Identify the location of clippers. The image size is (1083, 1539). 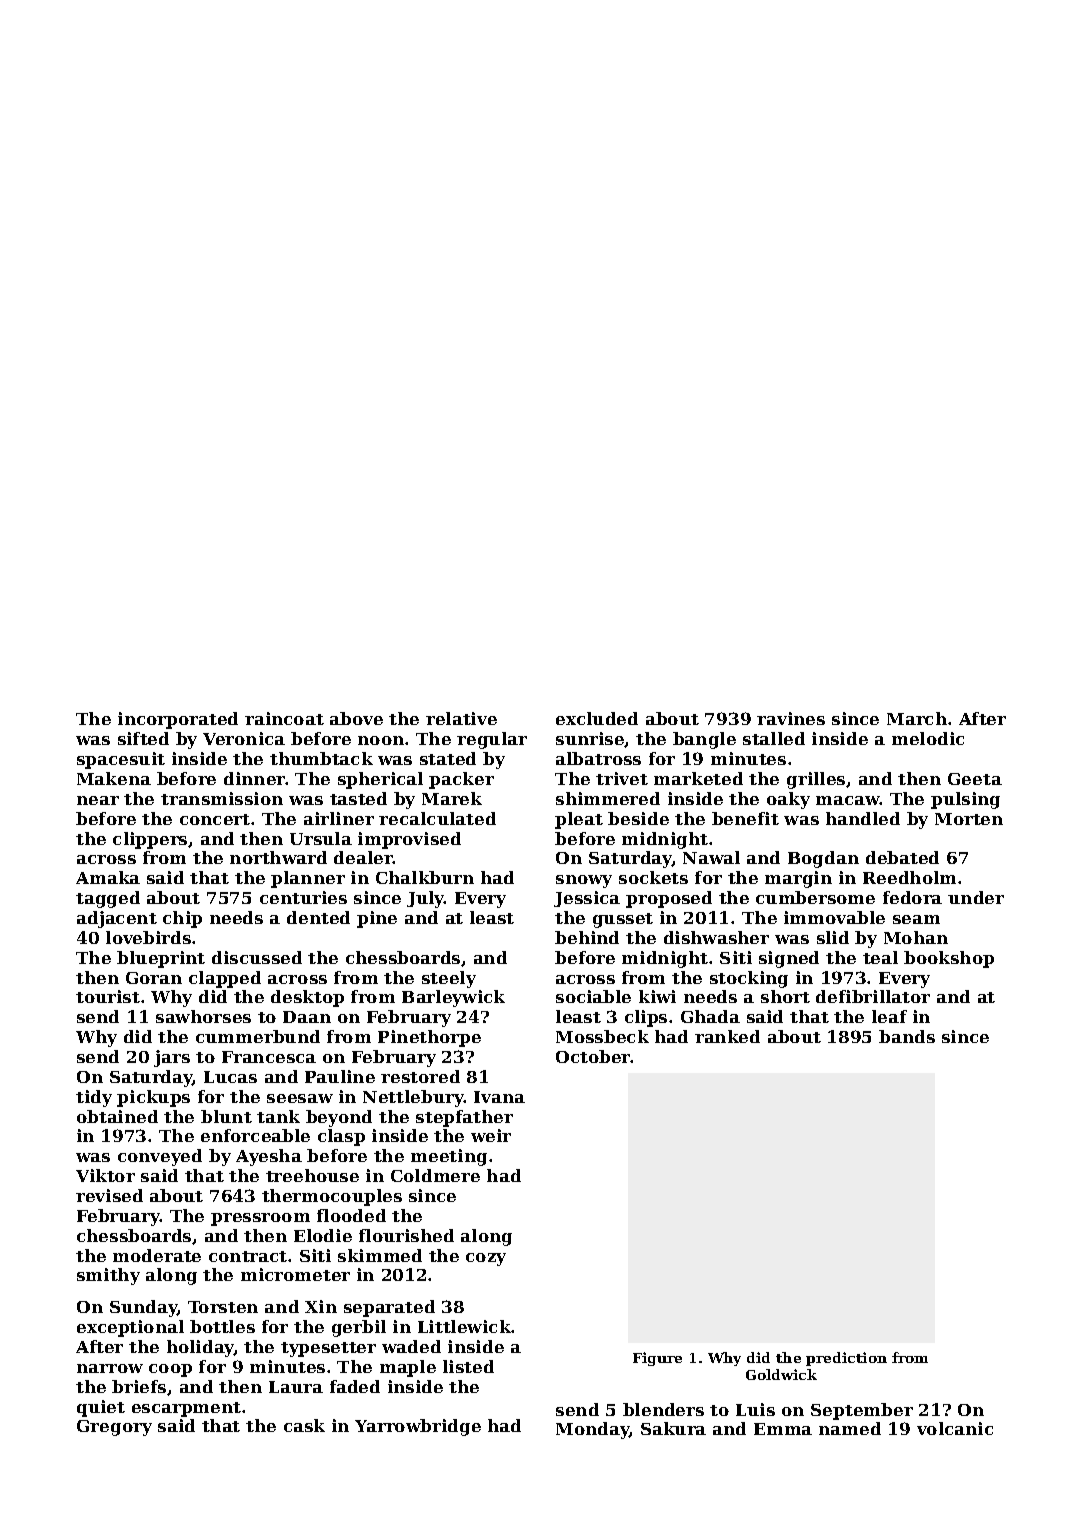
(150, 840).
